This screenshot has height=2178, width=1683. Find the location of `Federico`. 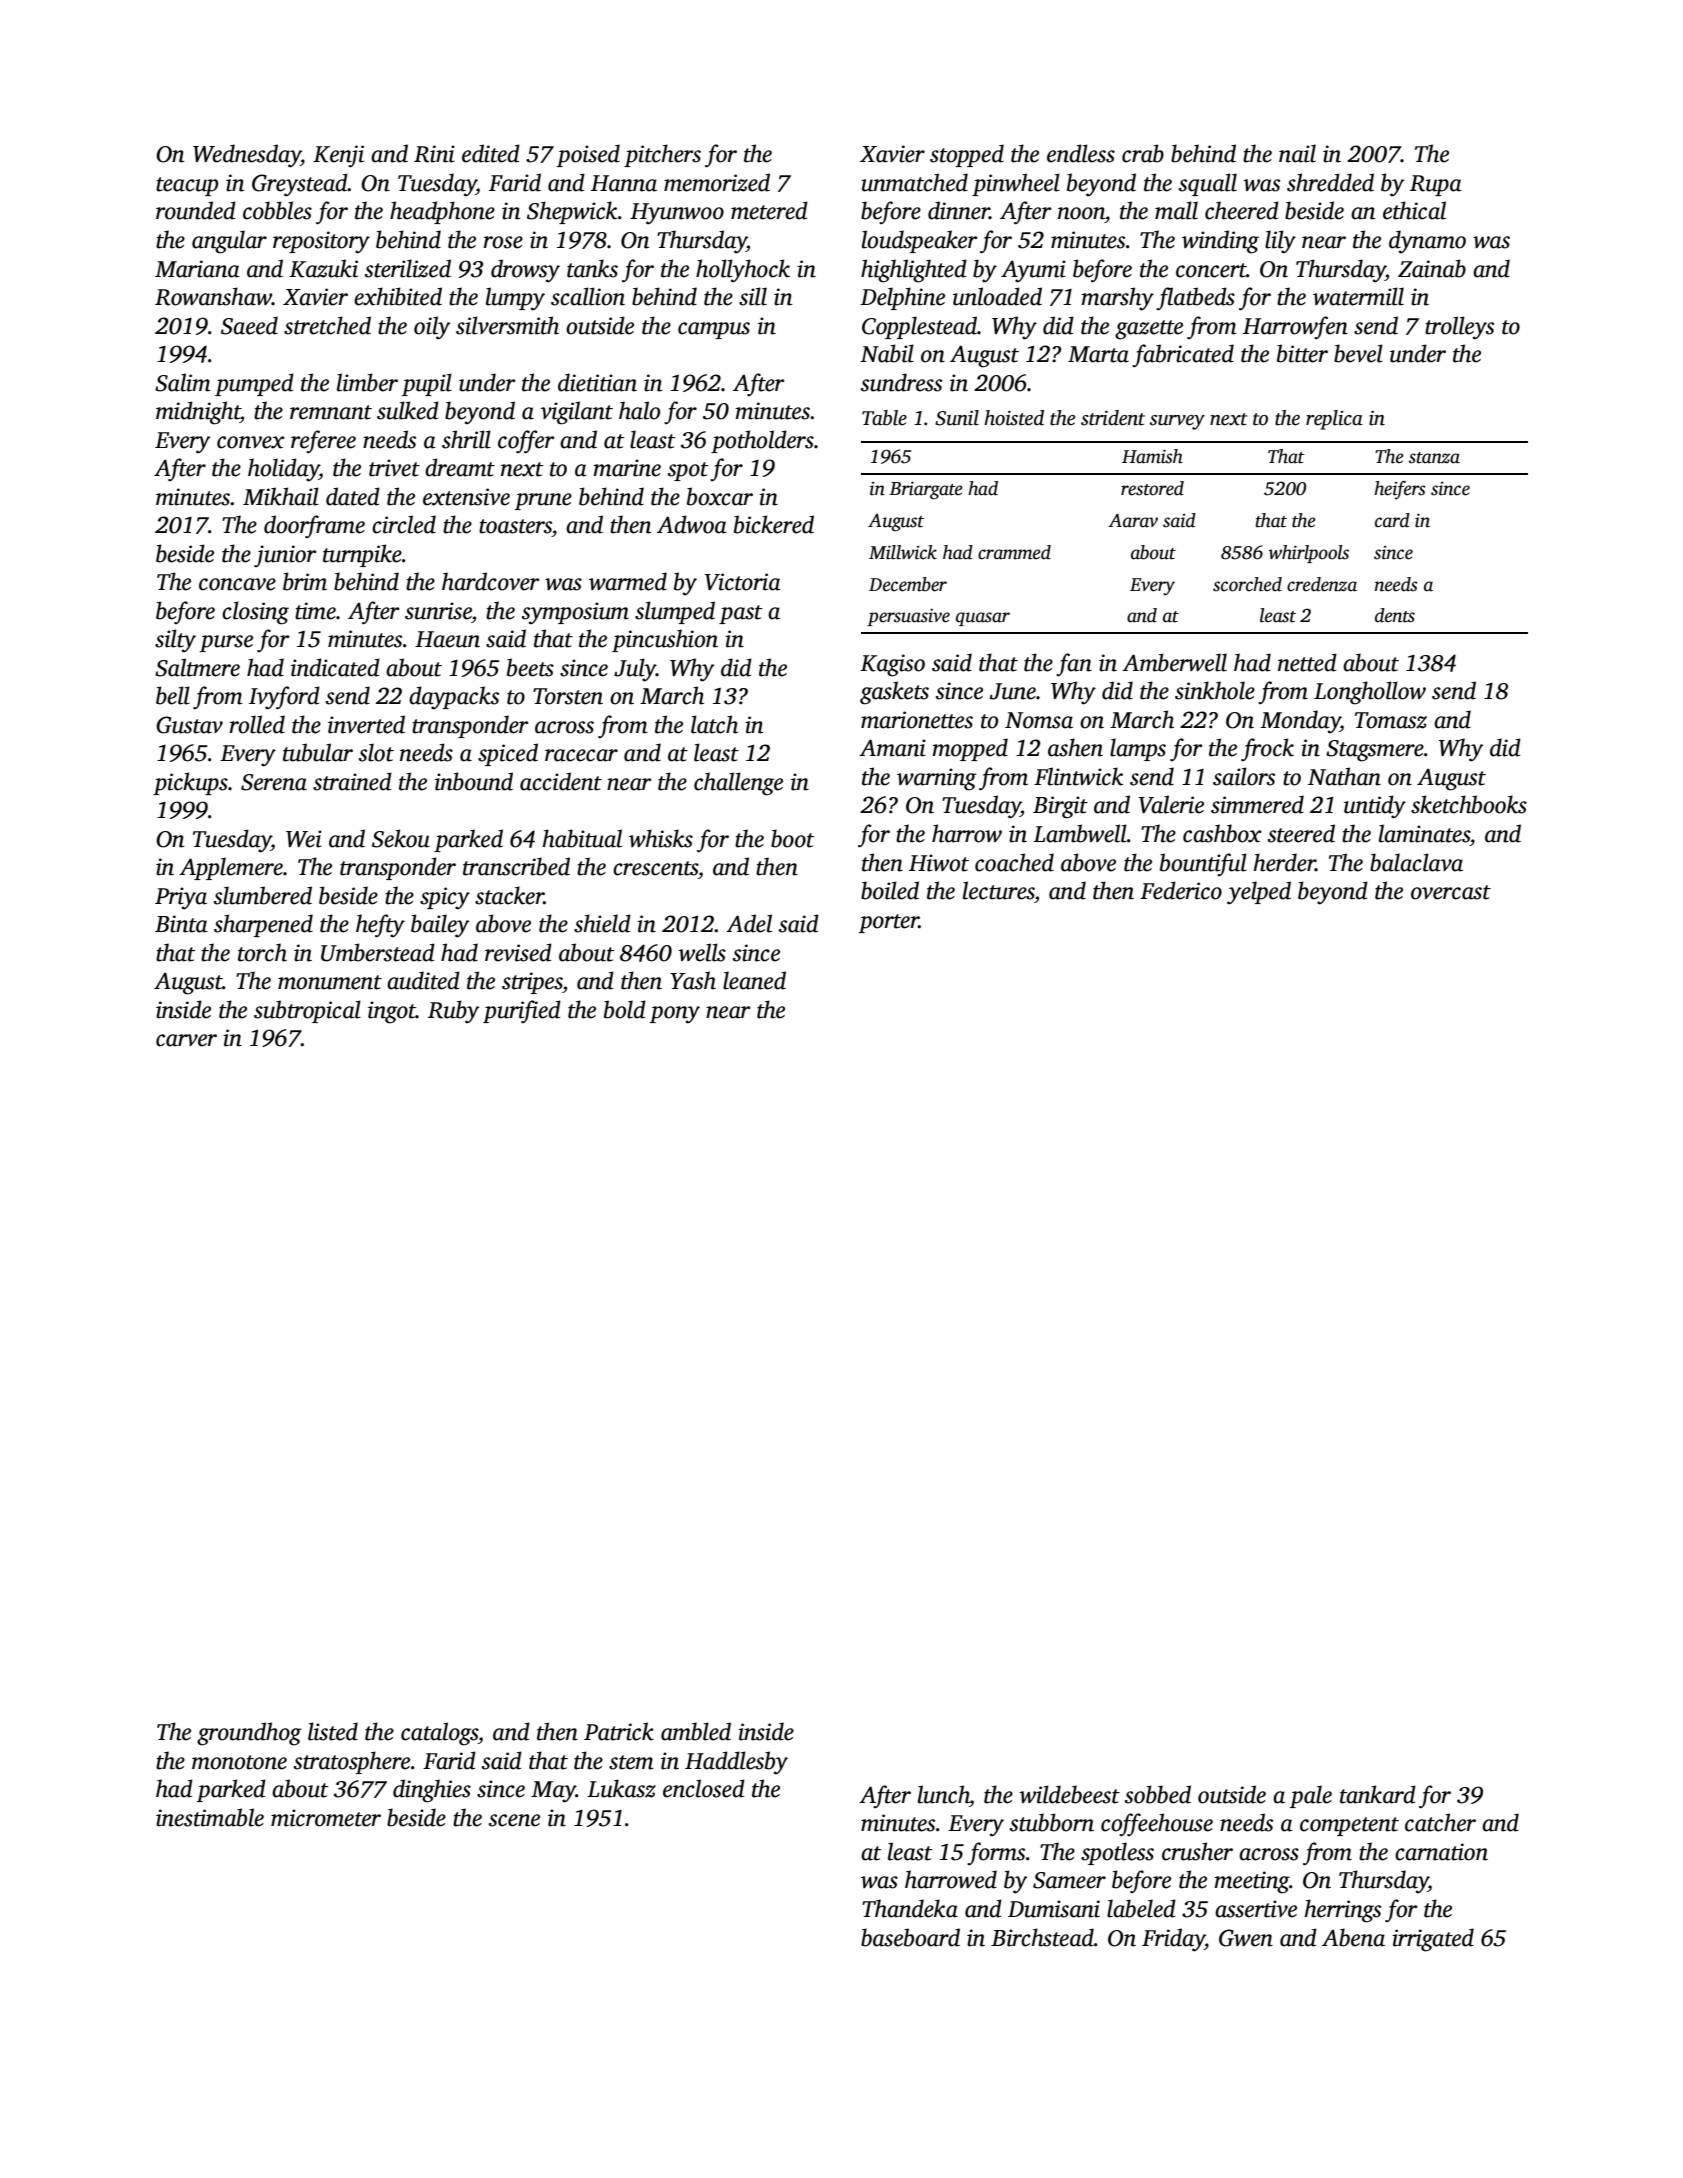

Federico is located at coordinates (1181, 890).
